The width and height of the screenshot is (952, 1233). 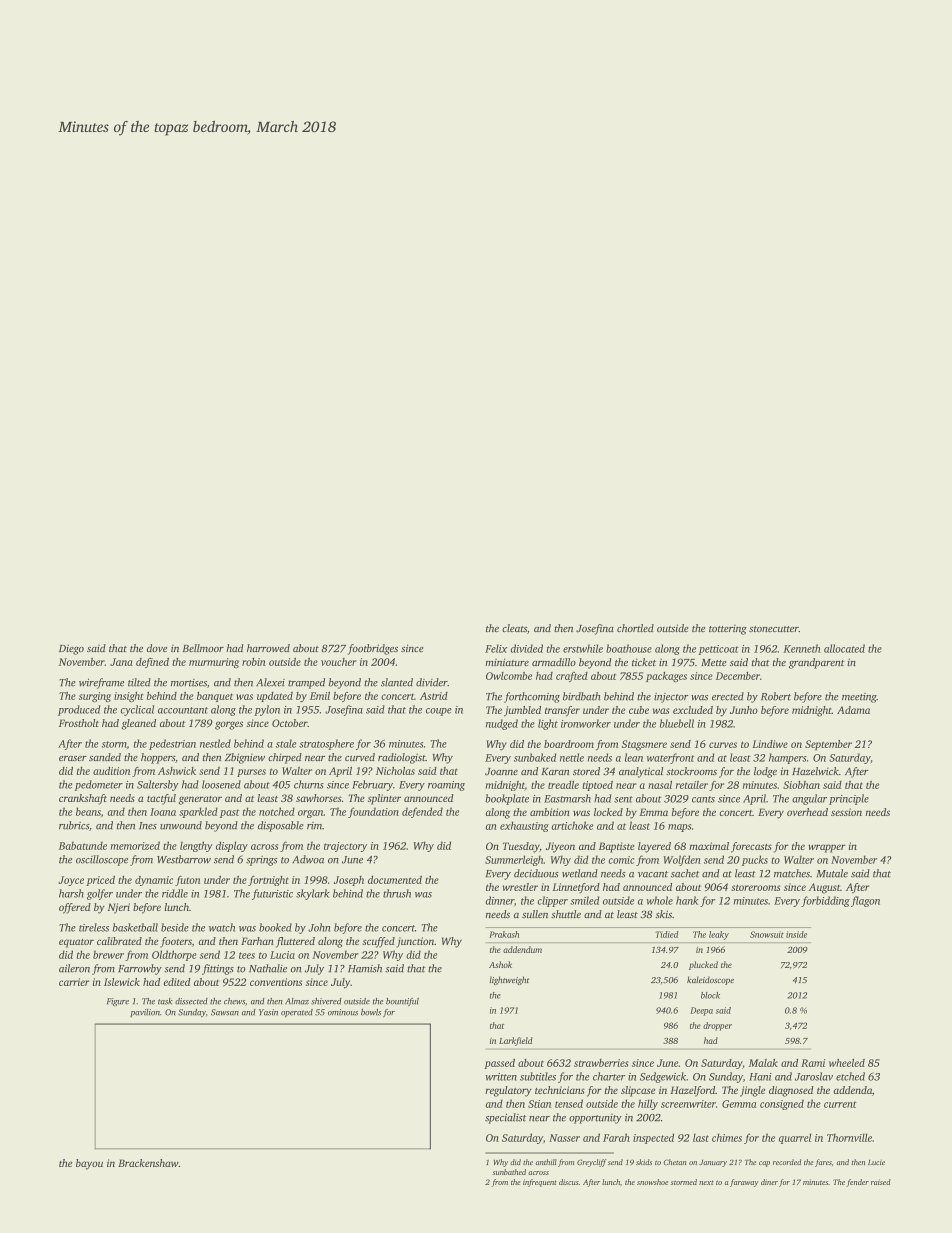 I want to click on robin, so click(x=253, y=662).
